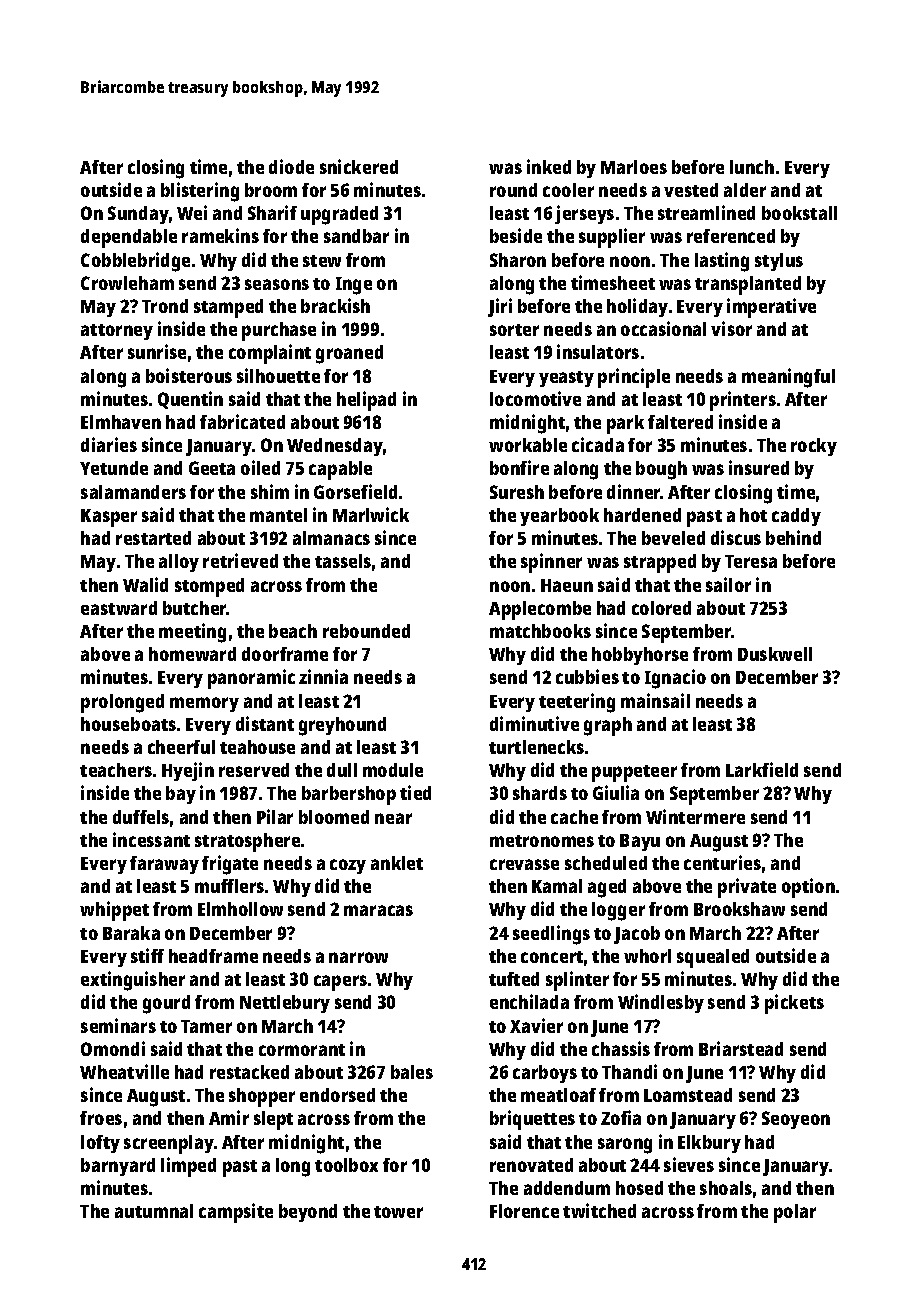  I want to click on autumnal, so click(154, 1211).
